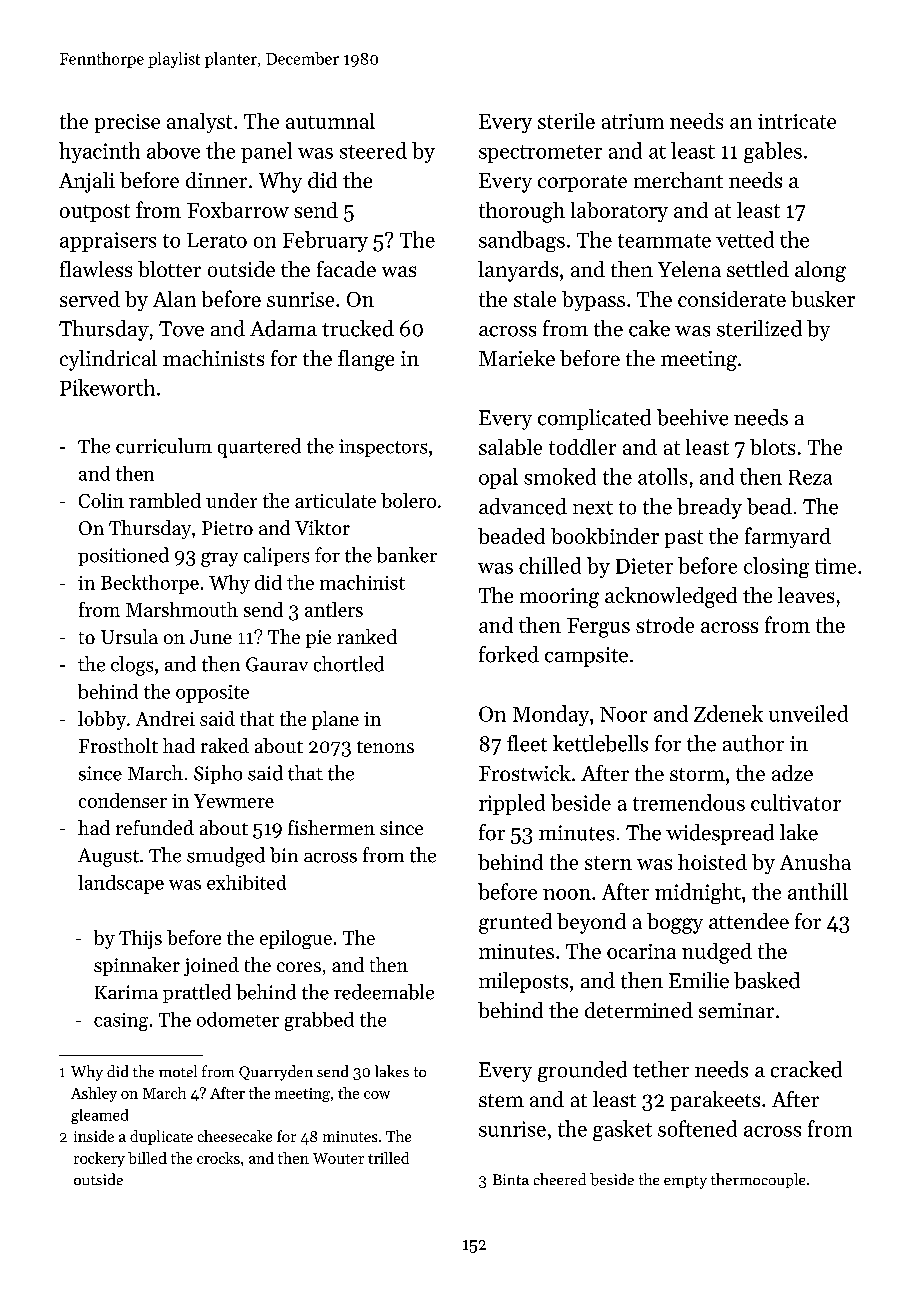 This screenshot has width=924, height=1314. Describe the element at coordinates (127, 123) in the screenshot. I see `precise` at that location.
